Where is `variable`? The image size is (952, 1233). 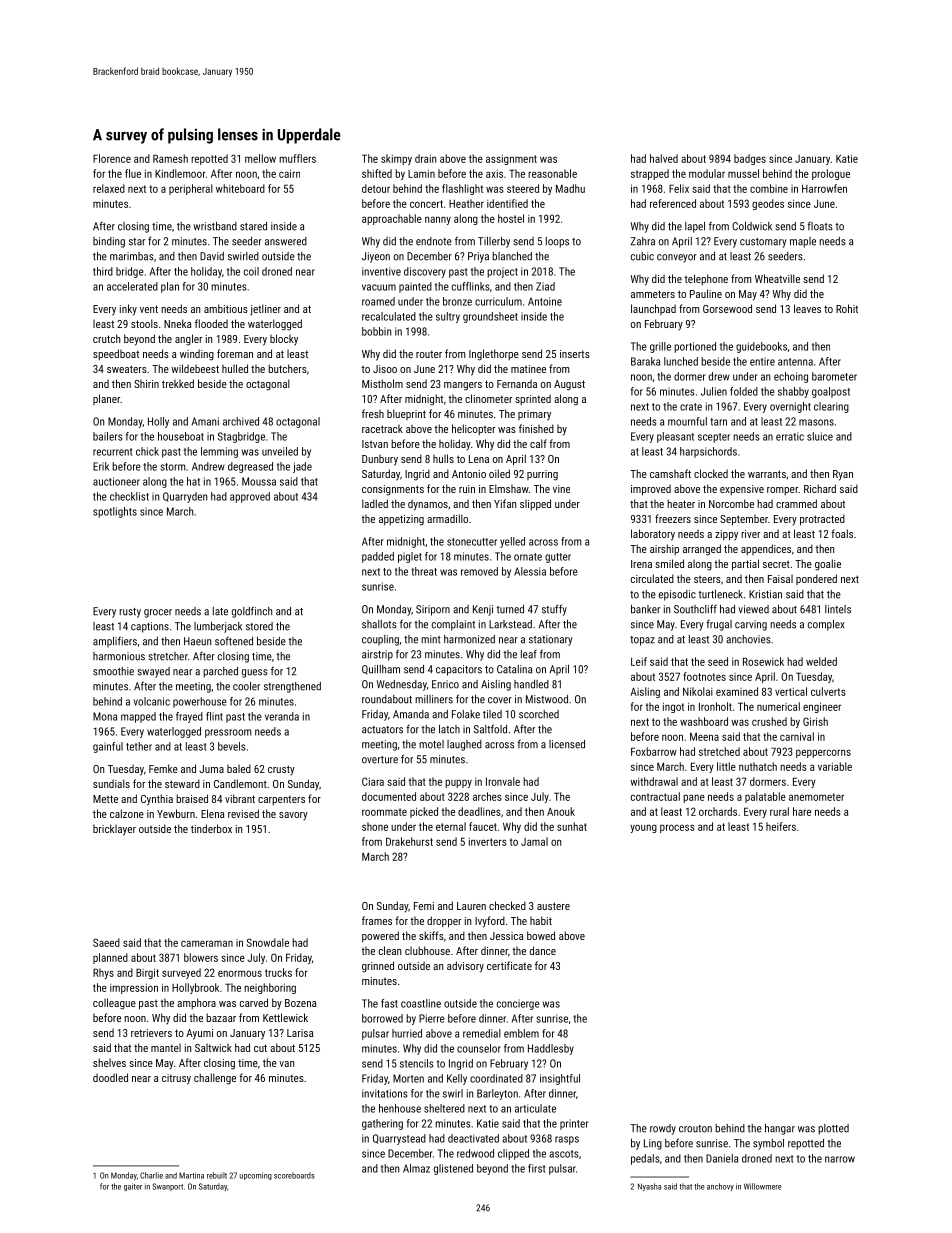
variable is located at coordinates (835, 766).
